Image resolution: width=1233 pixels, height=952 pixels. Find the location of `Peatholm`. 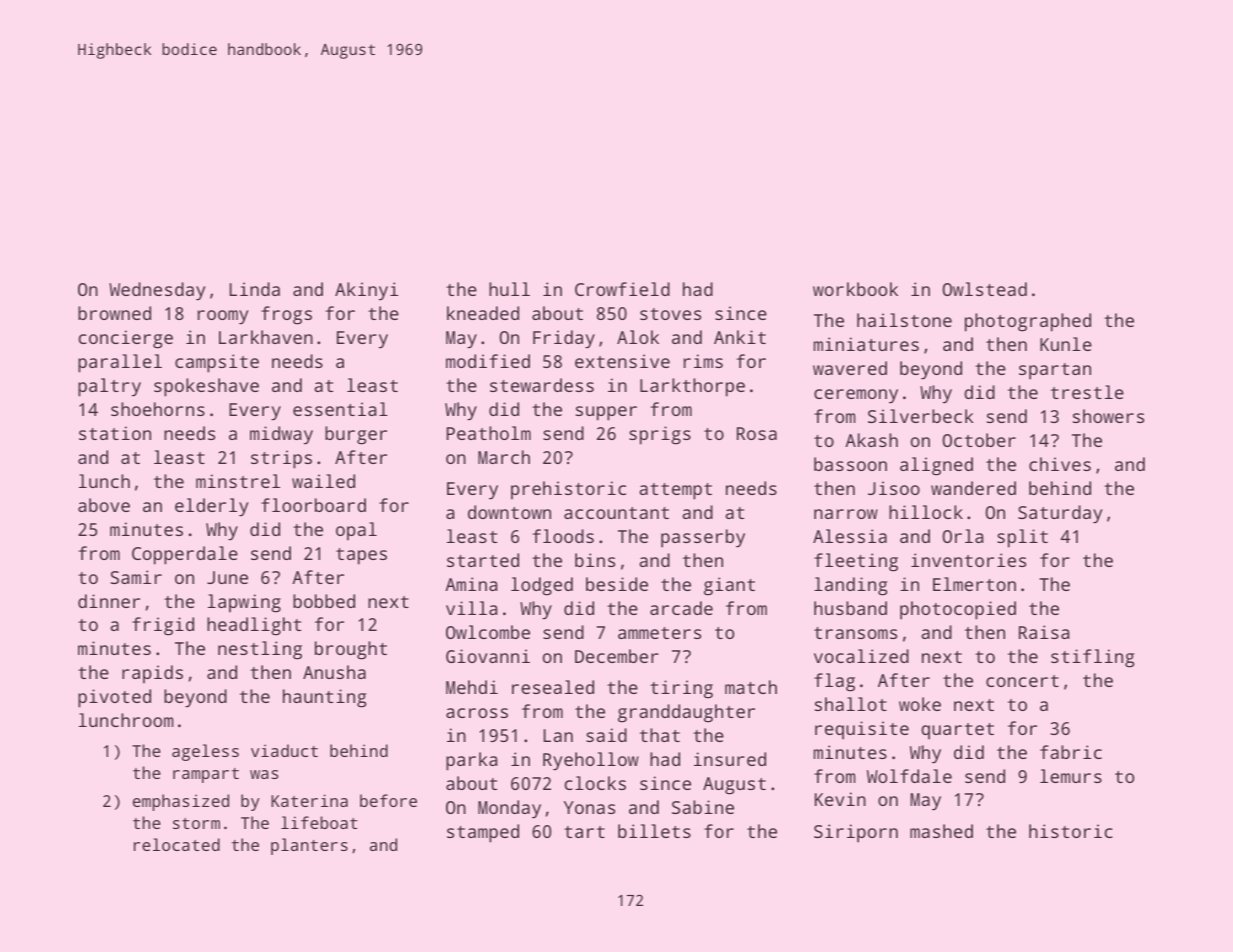

Peatholm is located at coordinates (489, 433).
